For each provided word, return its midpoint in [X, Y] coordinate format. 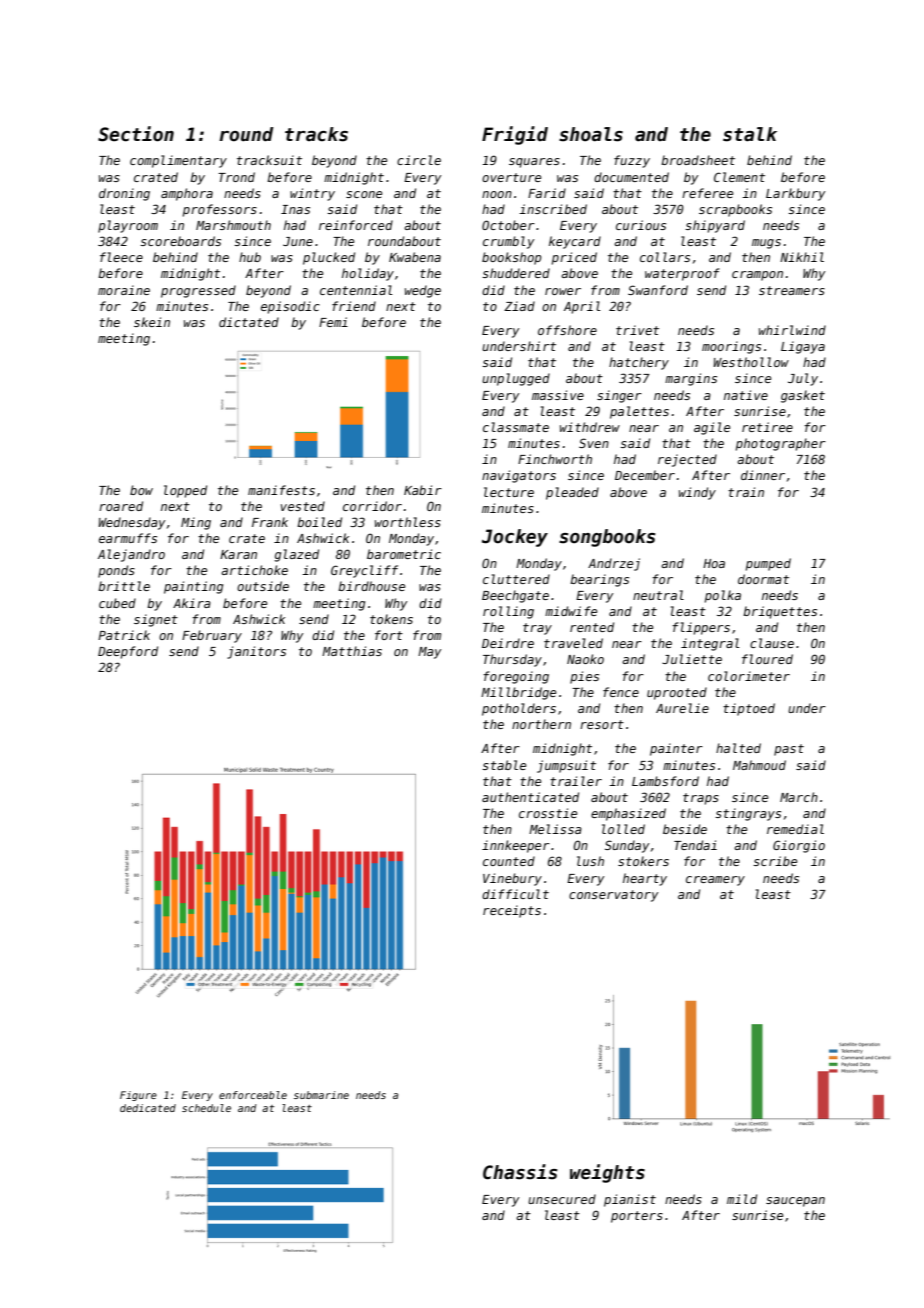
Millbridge [518, 693]
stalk [750, 134]
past [789, 750]
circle [419, 160]
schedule [206, 1108]
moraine [124, 290]
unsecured [562, 1199]
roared [121, 506]
